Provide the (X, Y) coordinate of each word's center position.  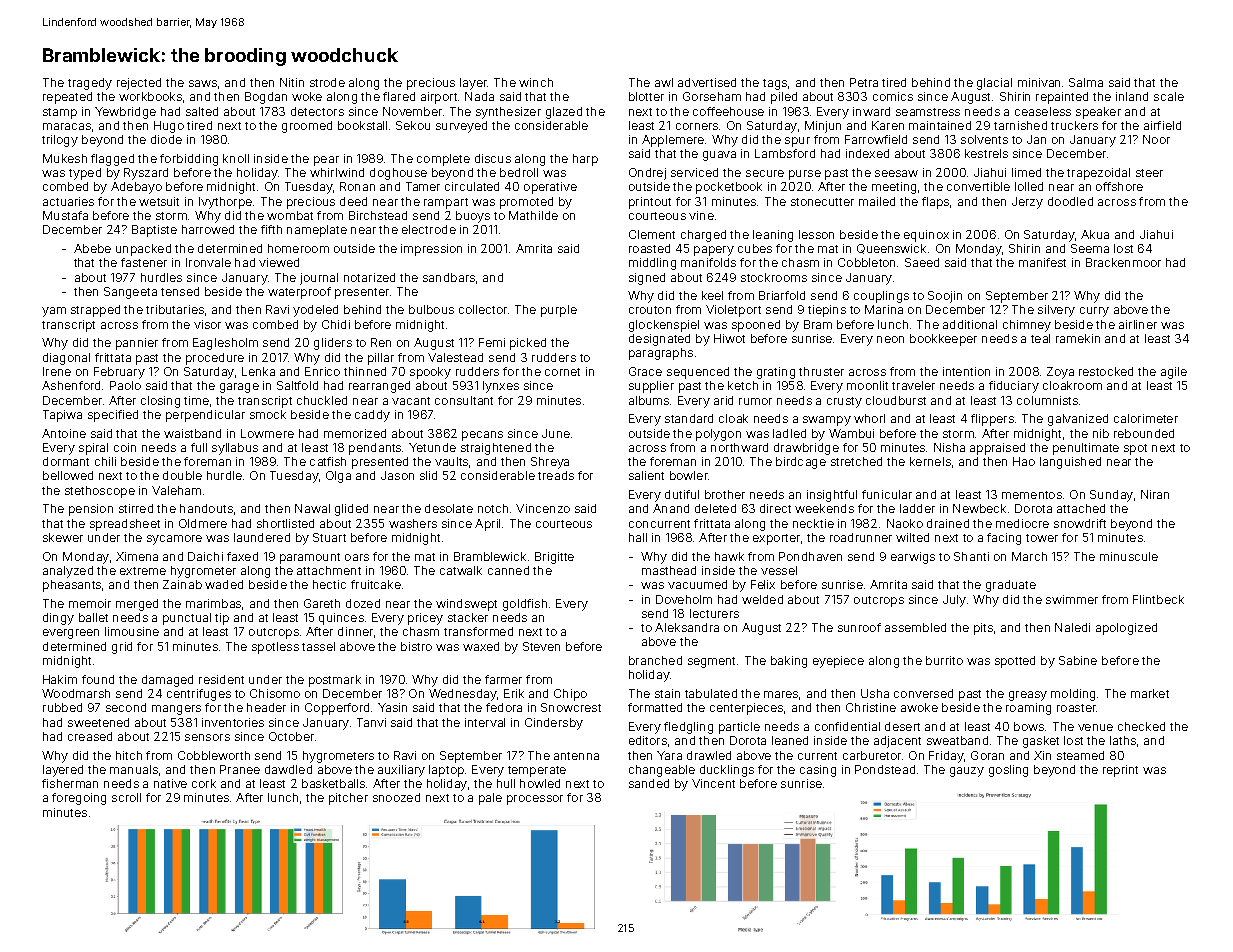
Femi (492, 342)
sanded (649, 783)
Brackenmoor (1123, 262)
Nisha (949, 447)
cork (204, 783)
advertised (707, 82)
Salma (1086, 82)
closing (160, 402)
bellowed (68, 475)
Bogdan (266, 98)
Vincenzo (543, 508)
